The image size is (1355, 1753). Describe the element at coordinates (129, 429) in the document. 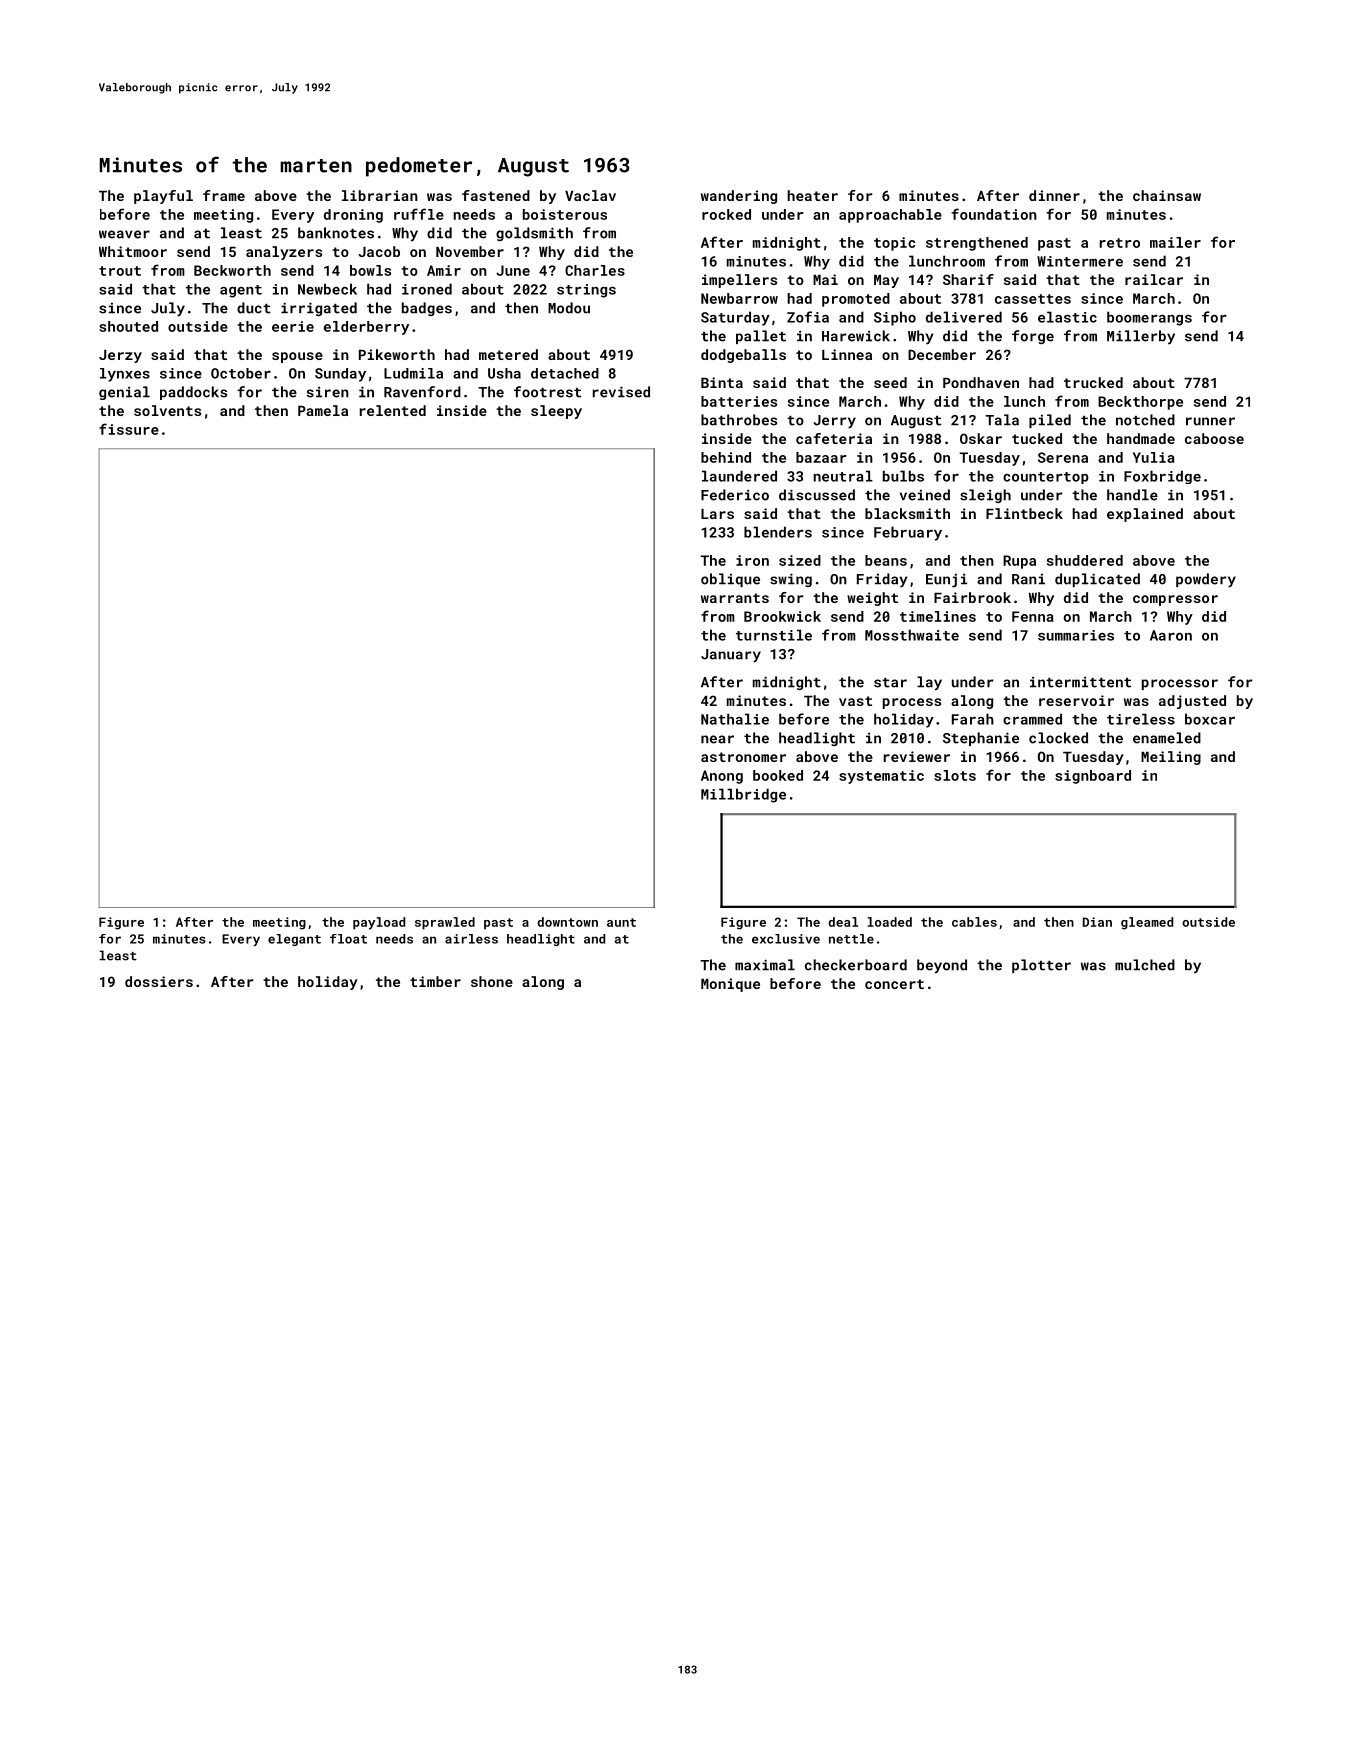

I see `fissure` at that location.
